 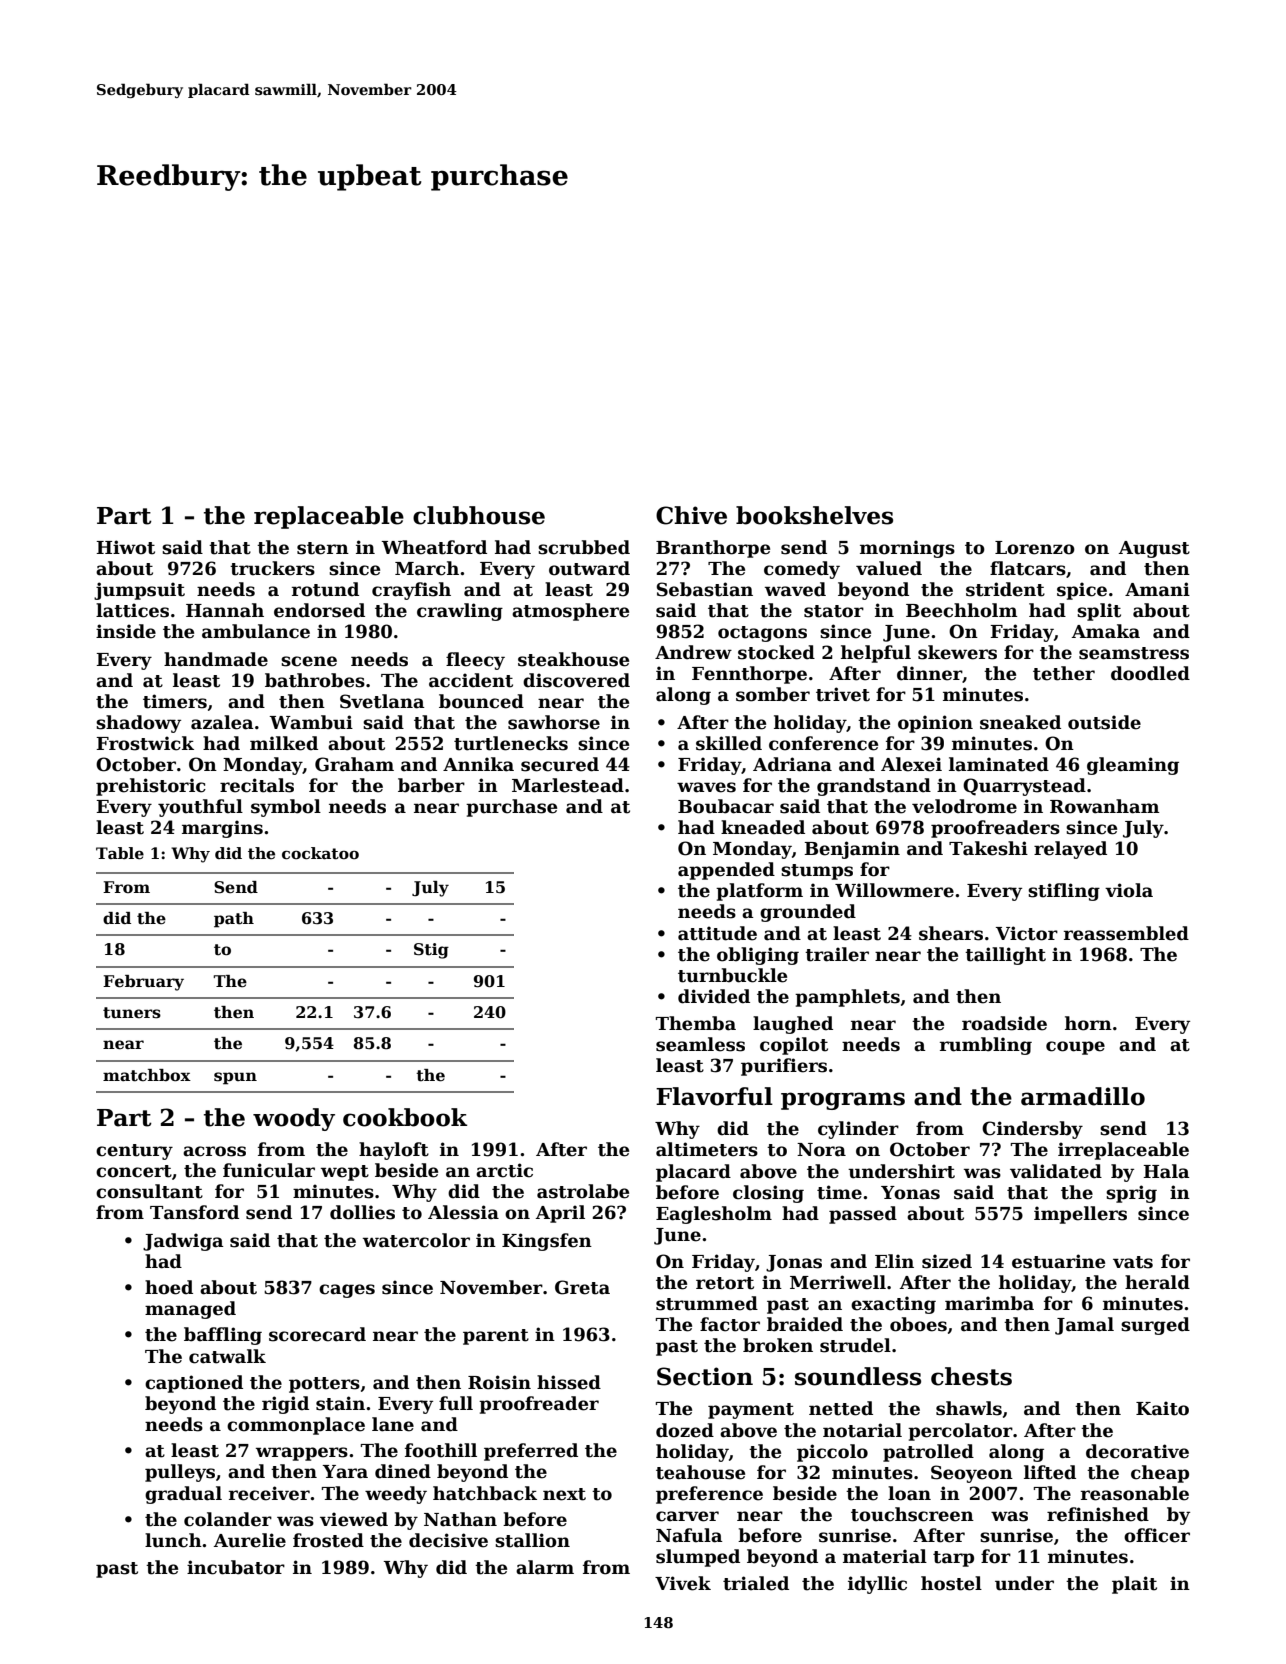 What do you see at coordinates (125, 547) in the page?
I see `Hiwot` at bounding box center [125, 547].
